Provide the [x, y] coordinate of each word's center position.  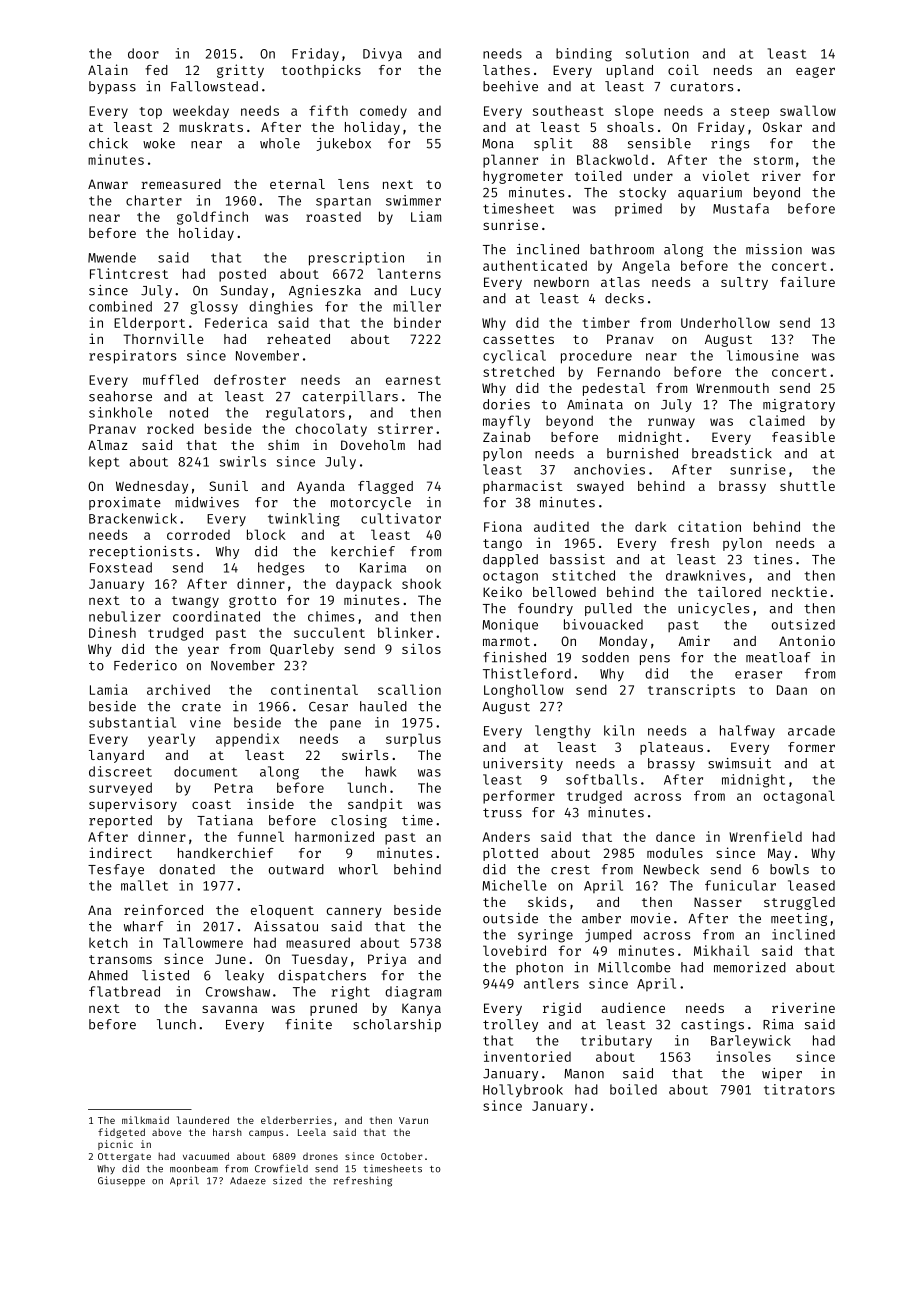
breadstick [732, 453]
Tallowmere [203, 942]
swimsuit [739, 763]
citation [709, 526]
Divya [382, 54]
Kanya [421, 1009]
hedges [281, 569]
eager [815, 72]
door [143, 53]
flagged [385, 487]
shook [421, 583]
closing [359, 821]
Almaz [107, 445]
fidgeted [121, 1133]
